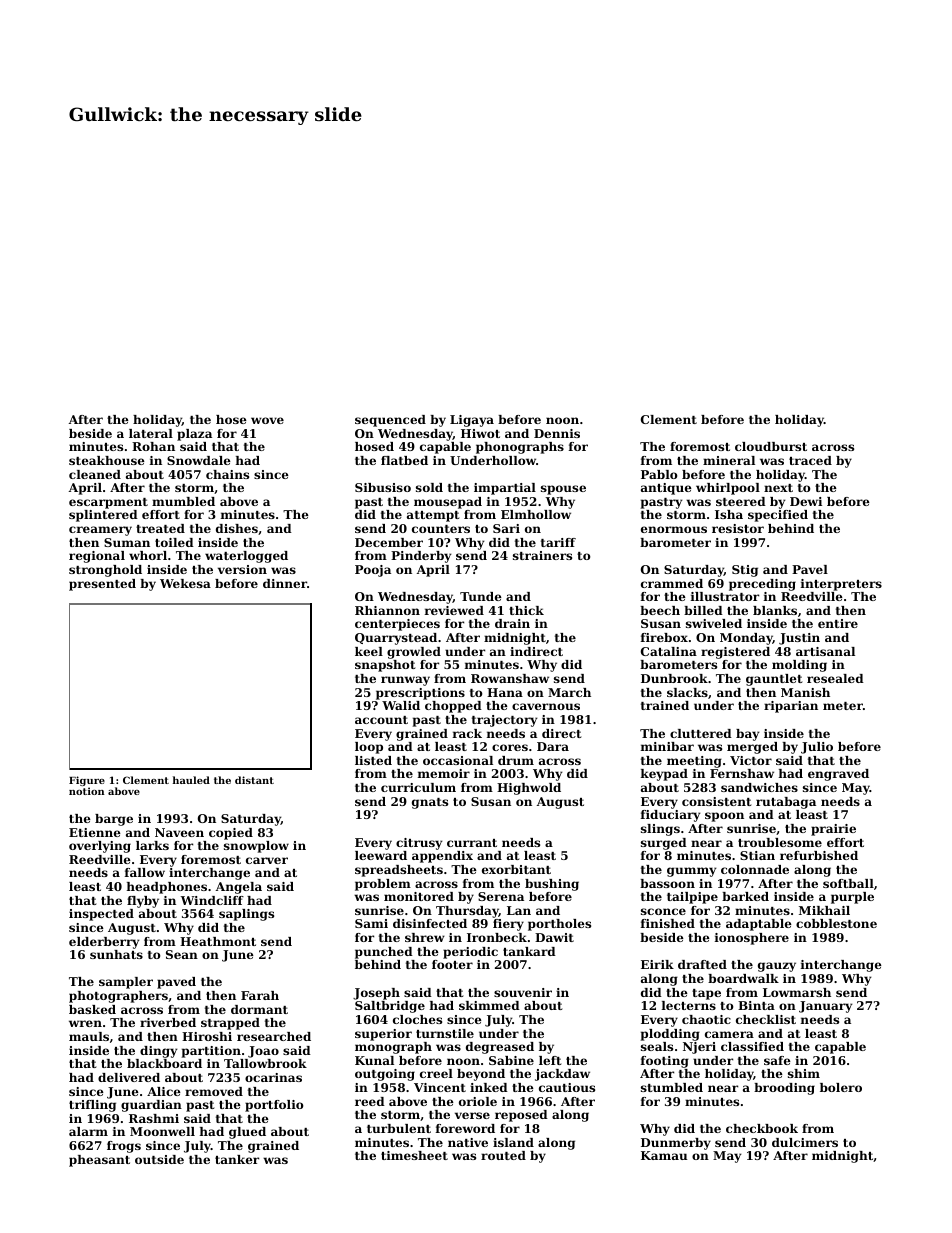 Image resolution: width=952 pixels, height=1233 pixels. I want to click on souvenir, so click(523, 992).
